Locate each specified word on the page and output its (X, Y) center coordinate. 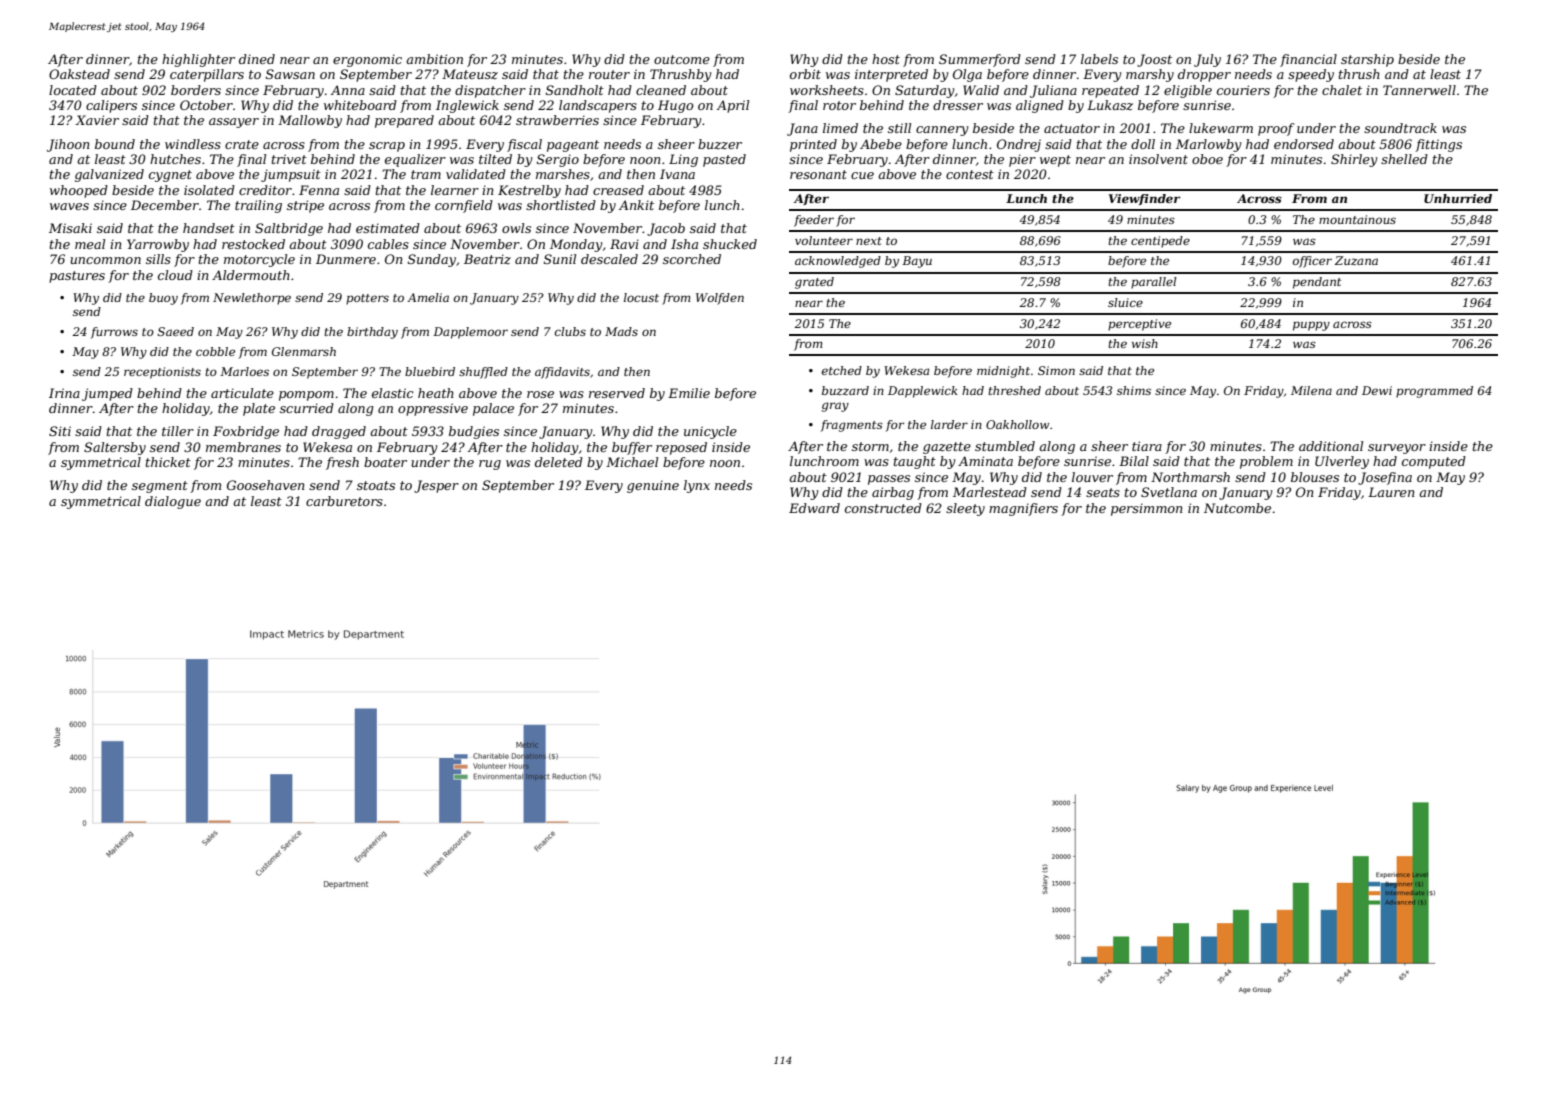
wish (1145, 343)
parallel (1154, 283)
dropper (1204, 75)
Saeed (176, 331)
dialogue (173, 502)
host (886, 59)
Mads (621, 331)
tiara (1147, 446)
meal (90, 244)
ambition (434, 59)
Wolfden (720, 299)
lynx (697, 486)
